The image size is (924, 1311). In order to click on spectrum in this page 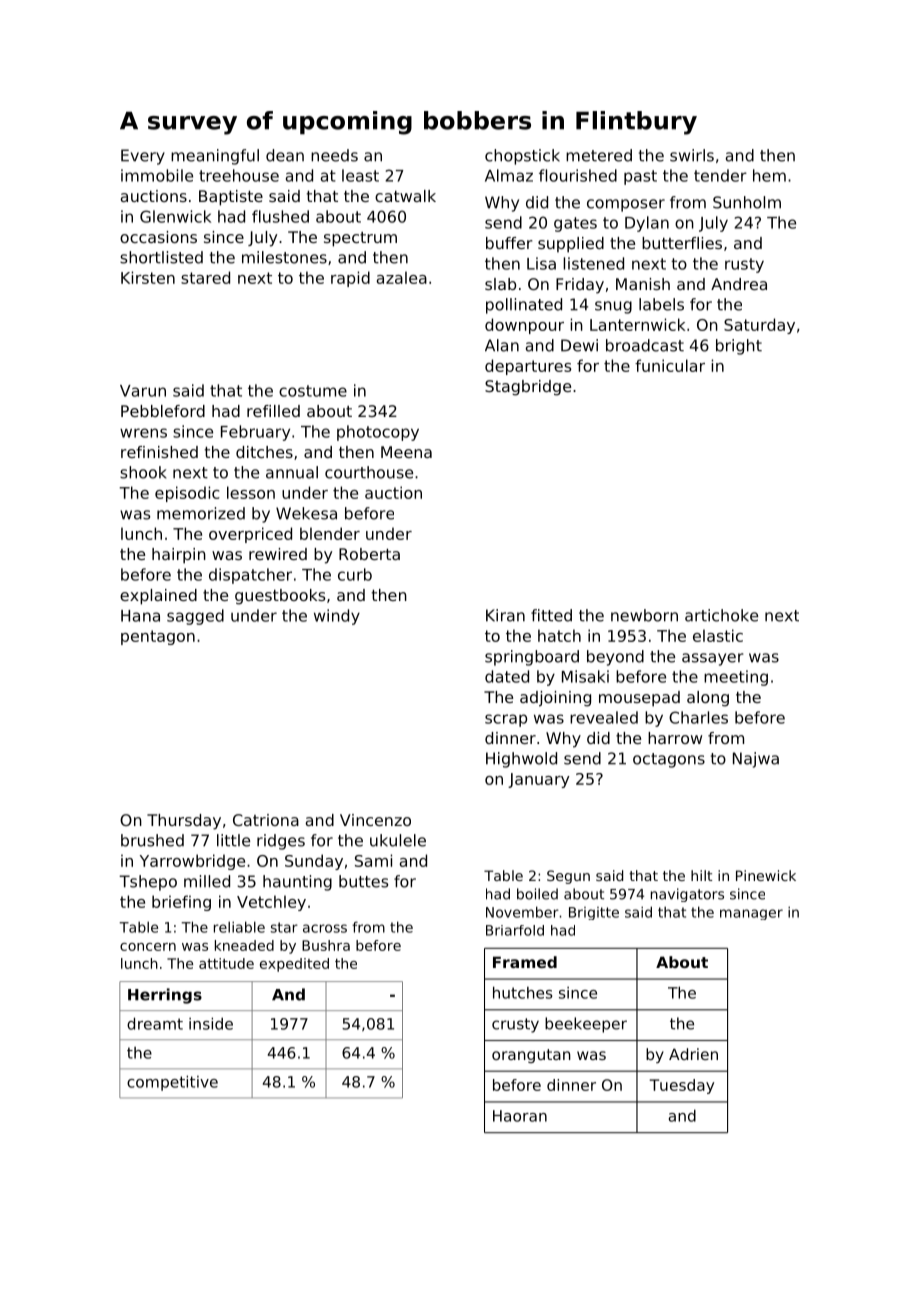, I will do `click(360, 239)`.
